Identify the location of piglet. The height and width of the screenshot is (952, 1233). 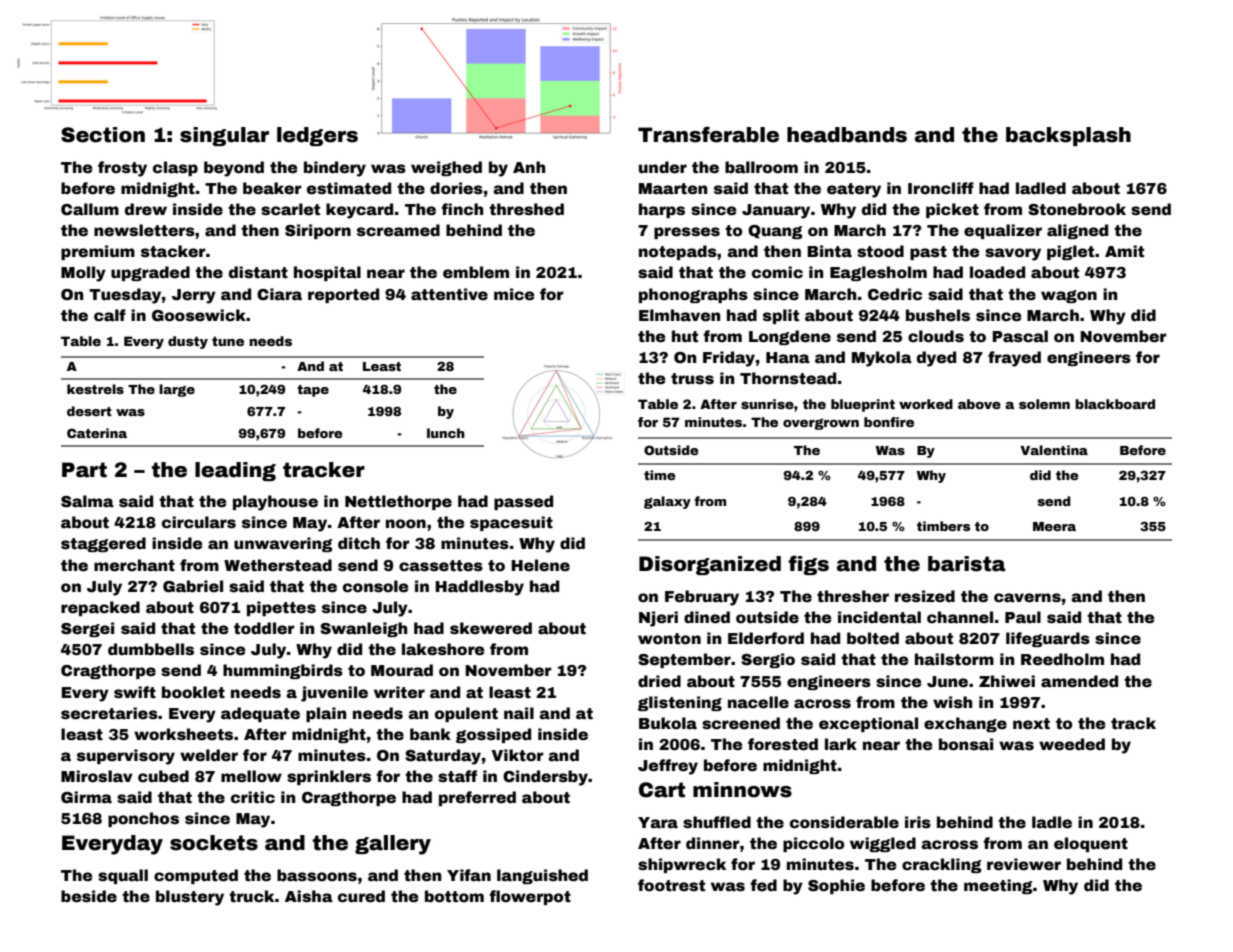
(1070, 252).
